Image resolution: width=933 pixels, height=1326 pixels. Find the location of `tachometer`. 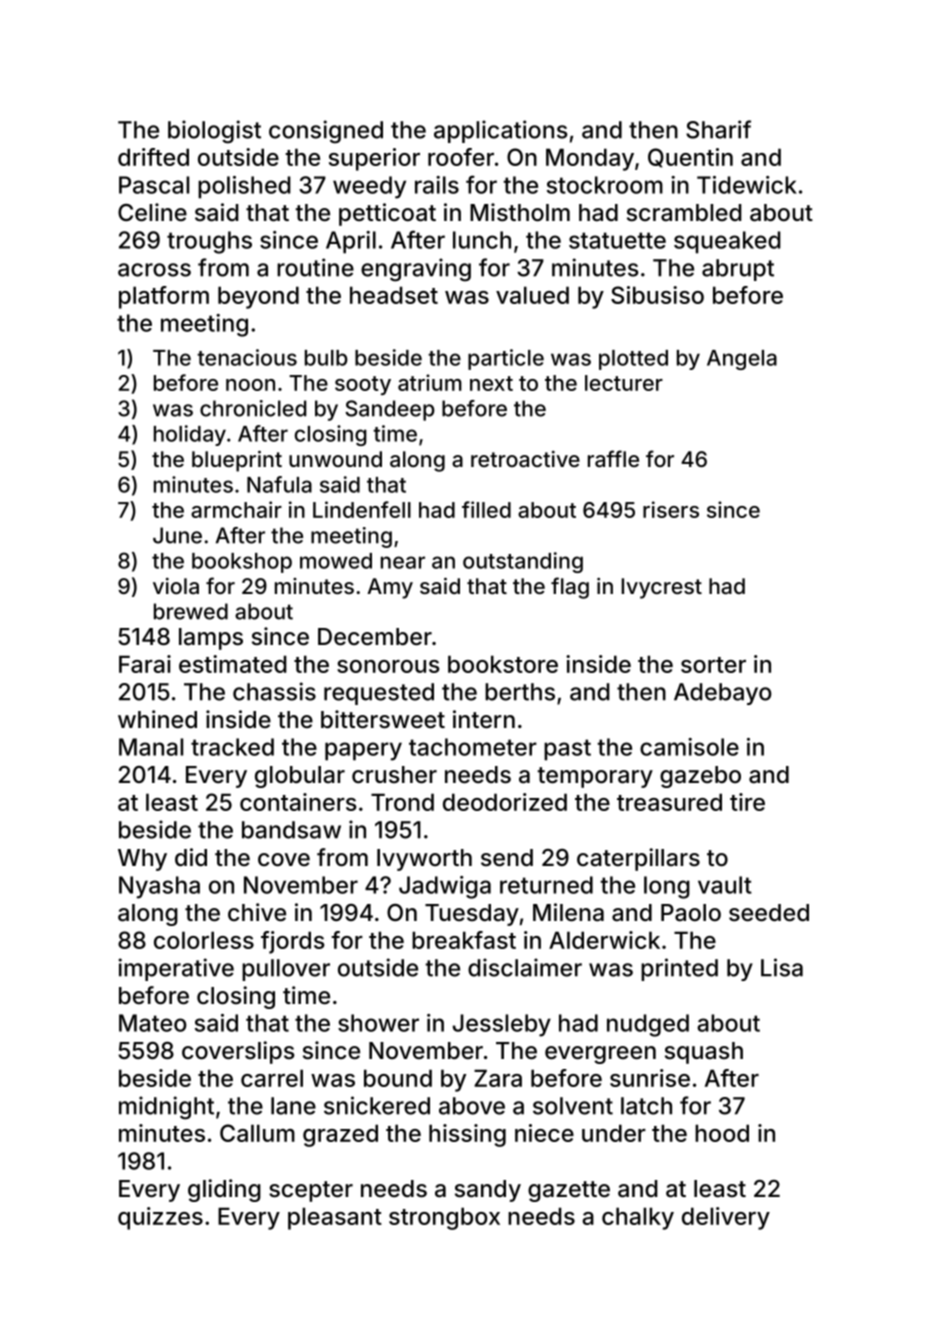

tachometer is located at coordinates (473, 747).
